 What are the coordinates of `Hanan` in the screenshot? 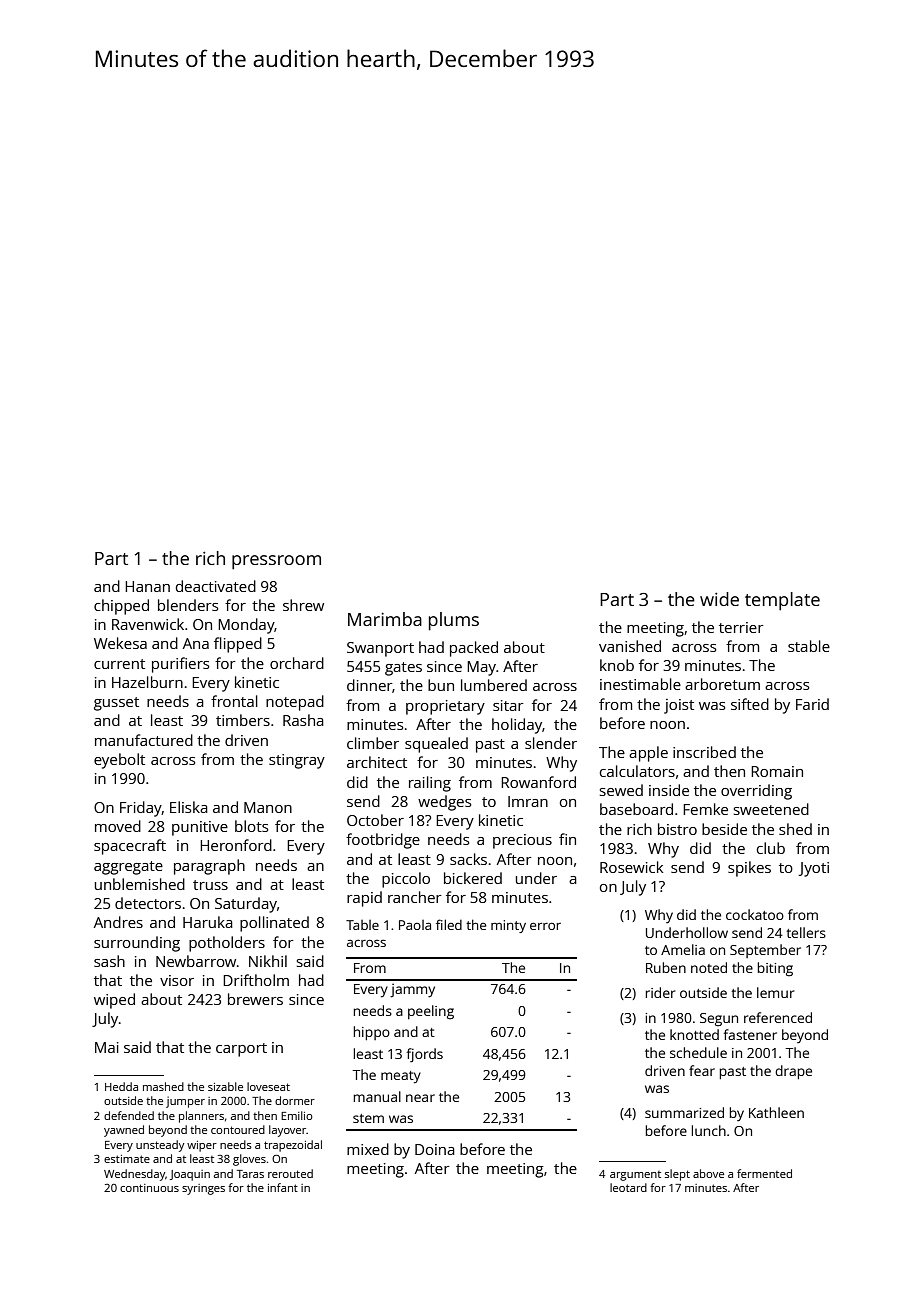 It's located at (147, 586).
